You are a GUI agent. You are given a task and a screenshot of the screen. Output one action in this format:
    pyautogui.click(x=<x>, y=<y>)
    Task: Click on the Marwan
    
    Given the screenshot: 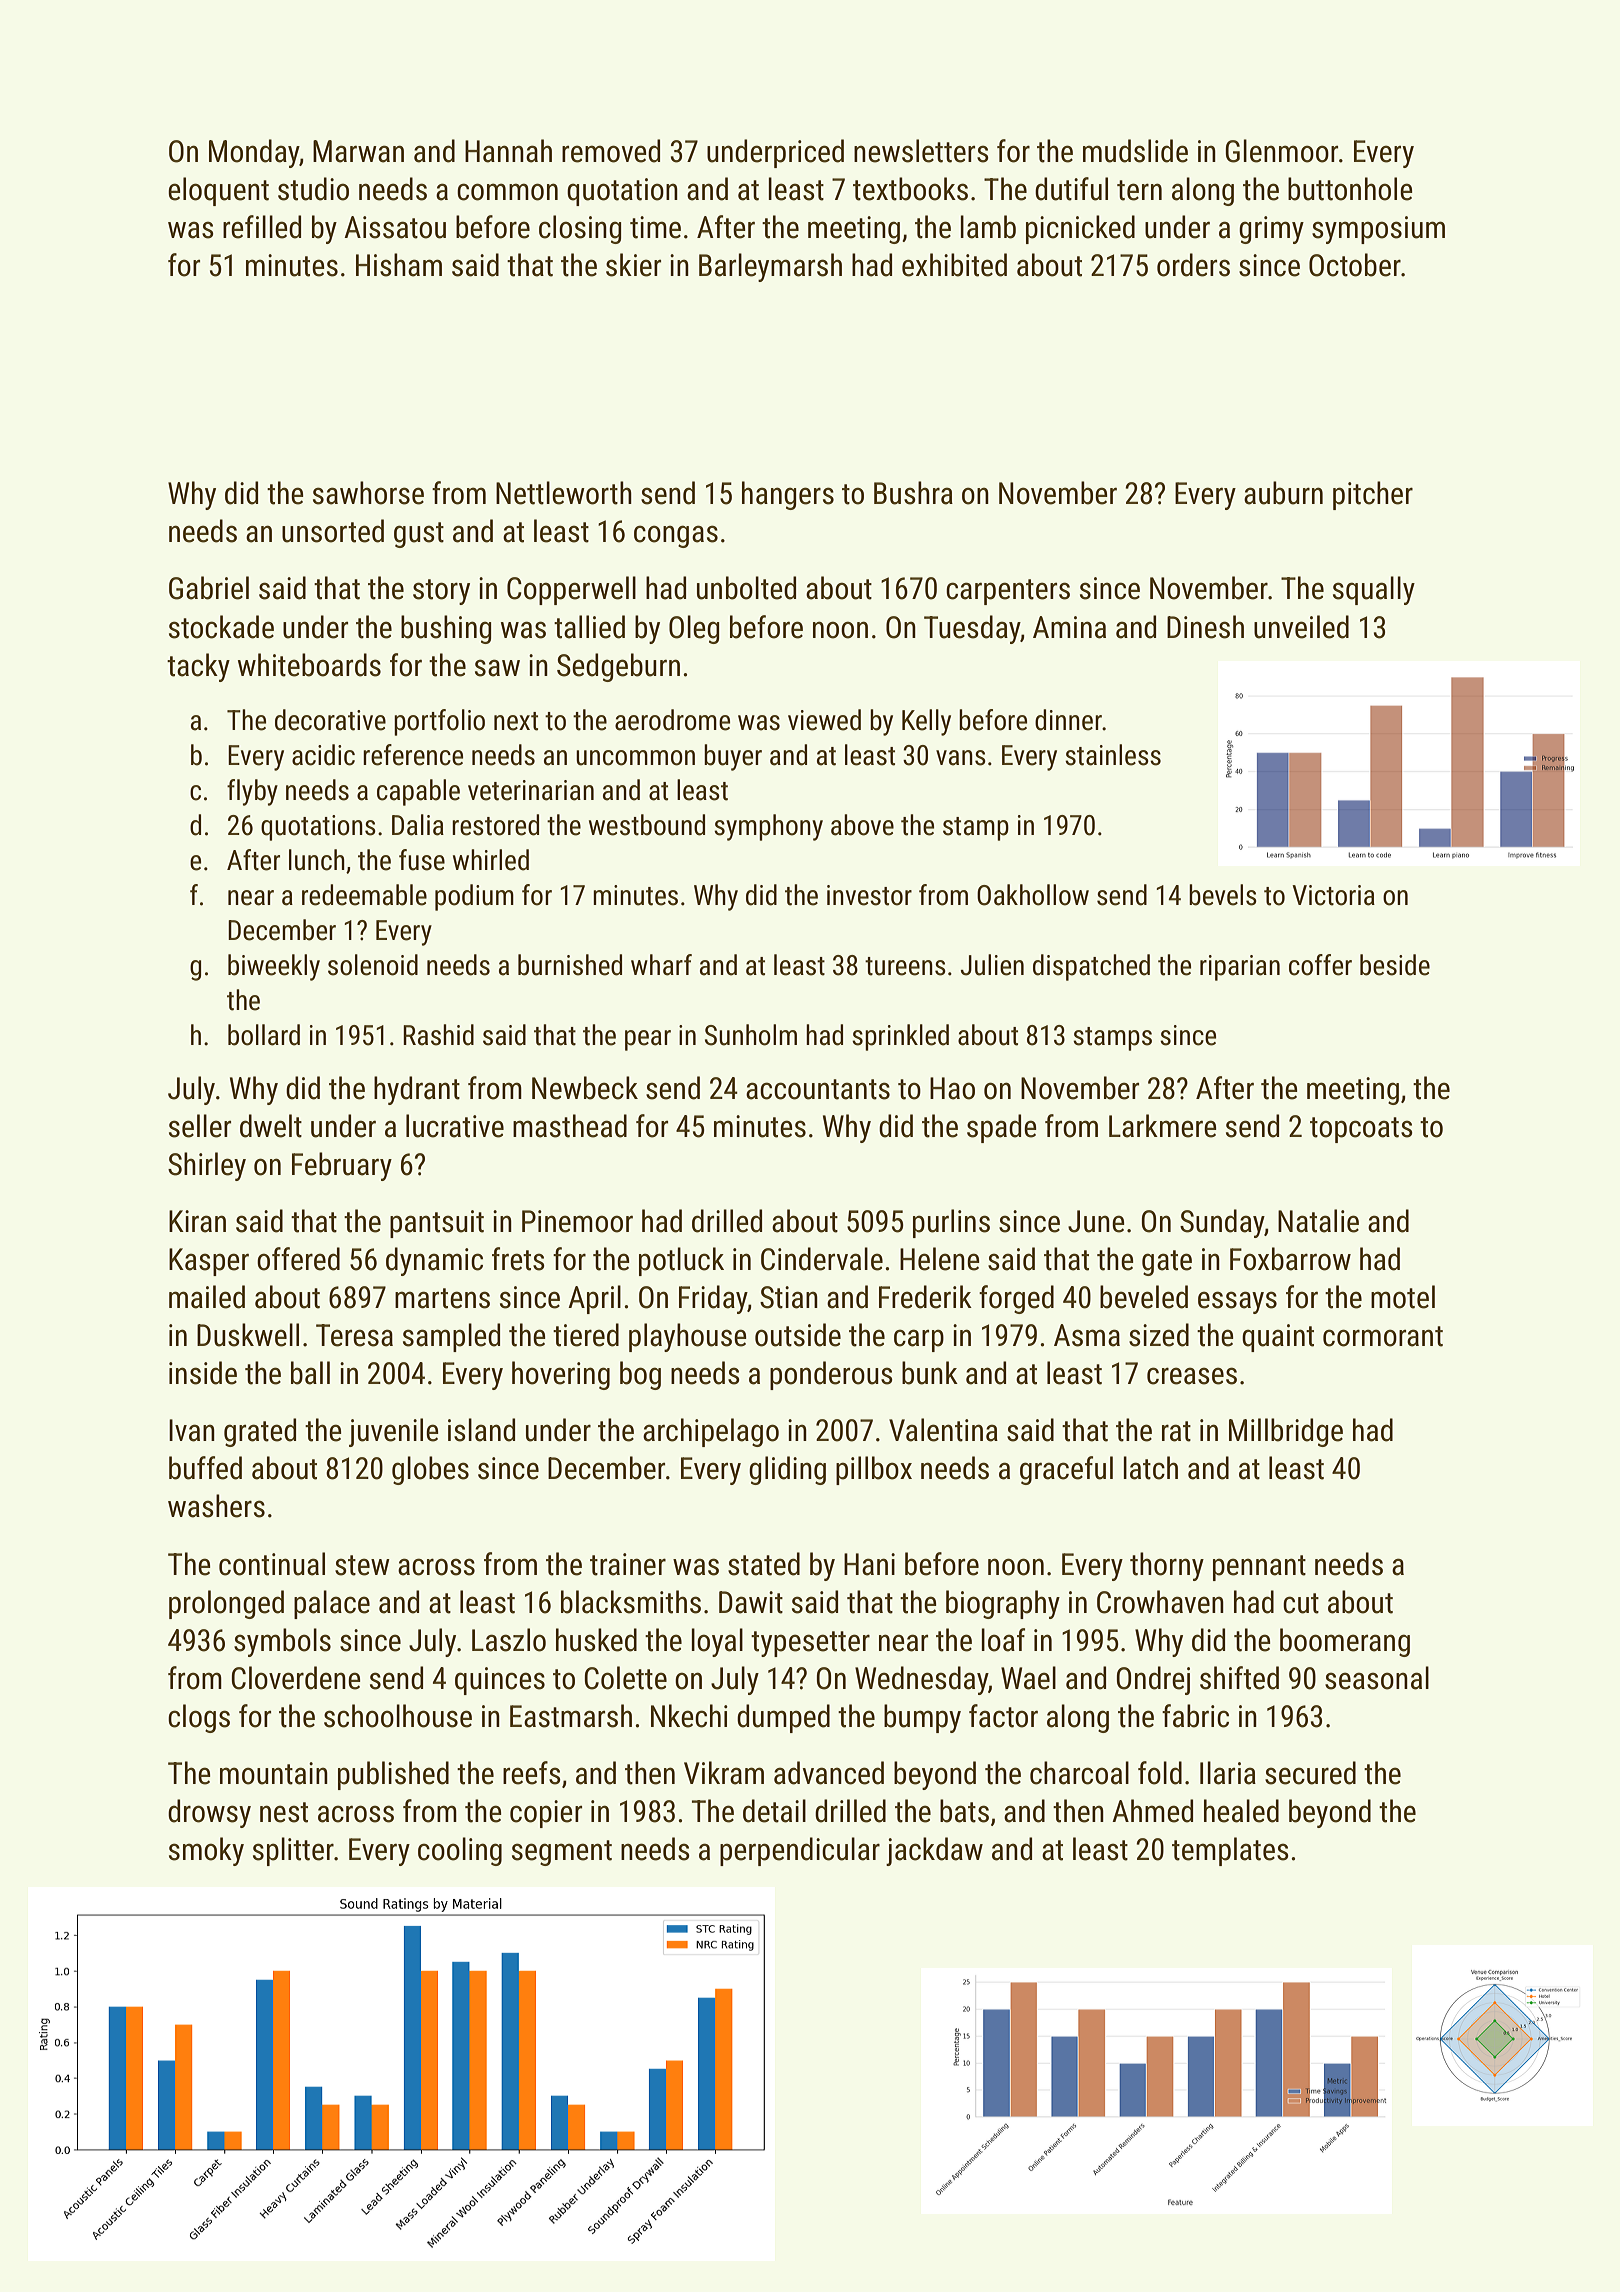 What is the action you would take?
    pyautogui.click(x=358, y=151)
